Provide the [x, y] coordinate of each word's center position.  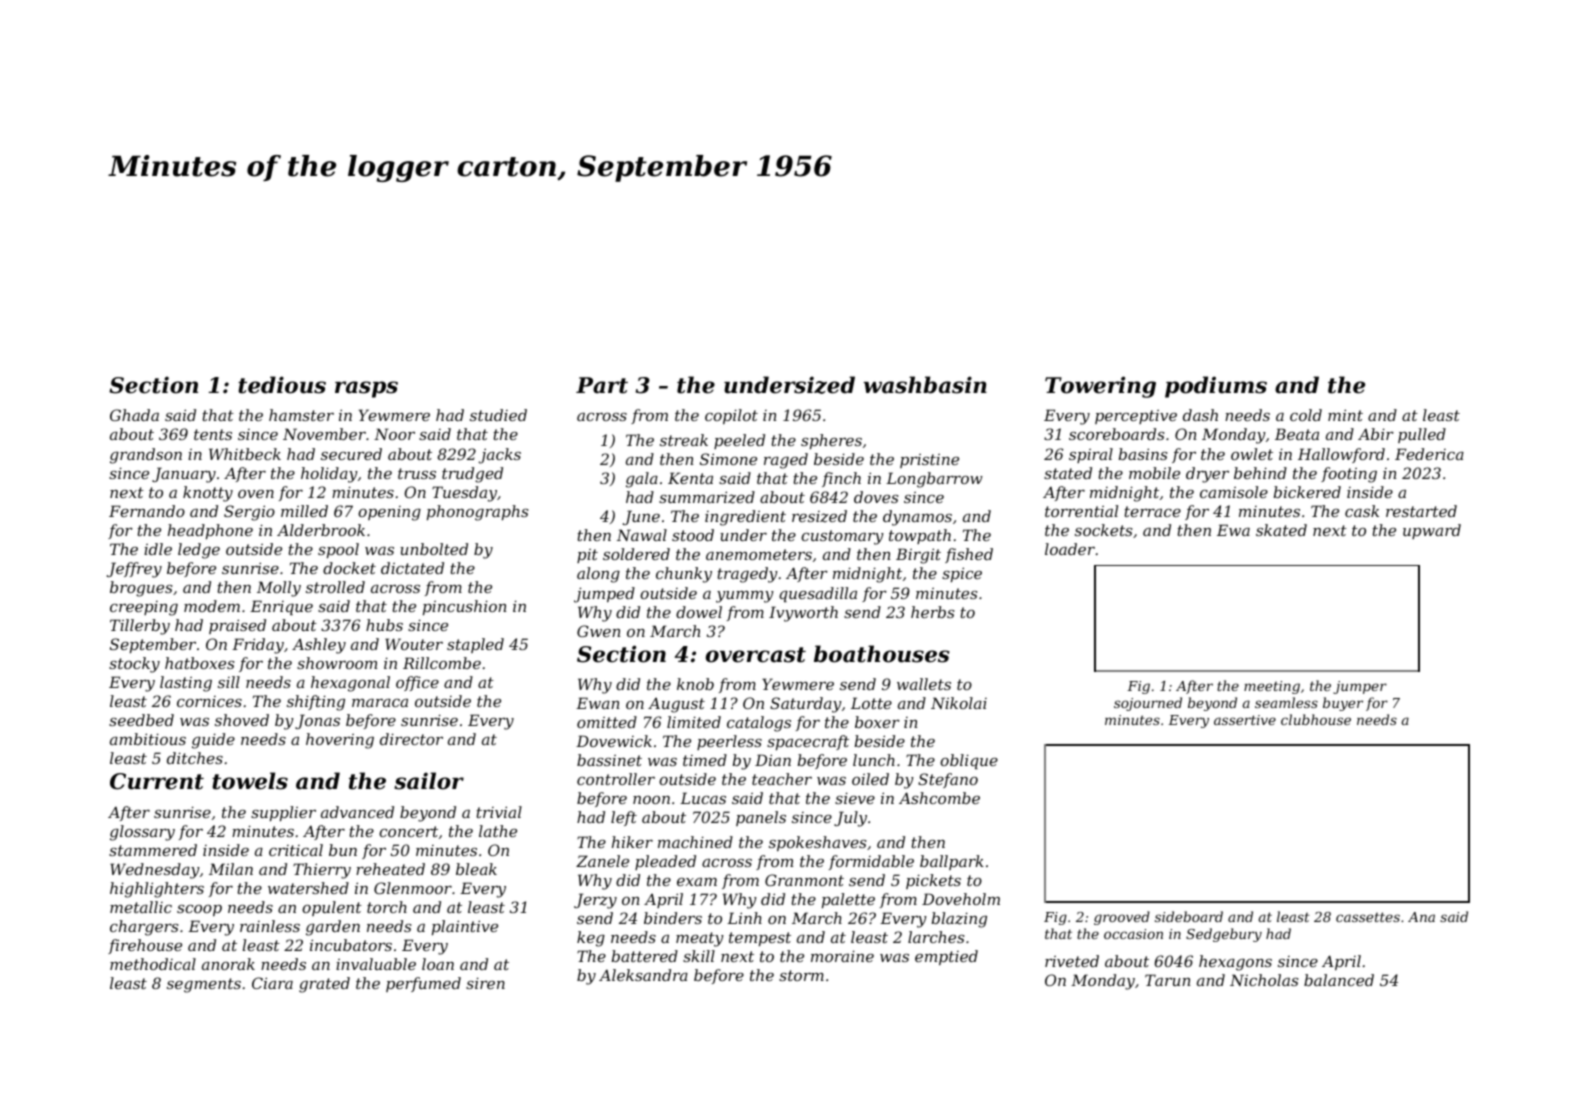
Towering [1100, 387]
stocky [134, 665]
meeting [1272, 687]
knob [695, 684]
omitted [607, 722]
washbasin [925, 385]
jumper [1360, 687]
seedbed [141, 720]
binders [673, 918]
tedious [282, 385]
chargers [144, 928]
